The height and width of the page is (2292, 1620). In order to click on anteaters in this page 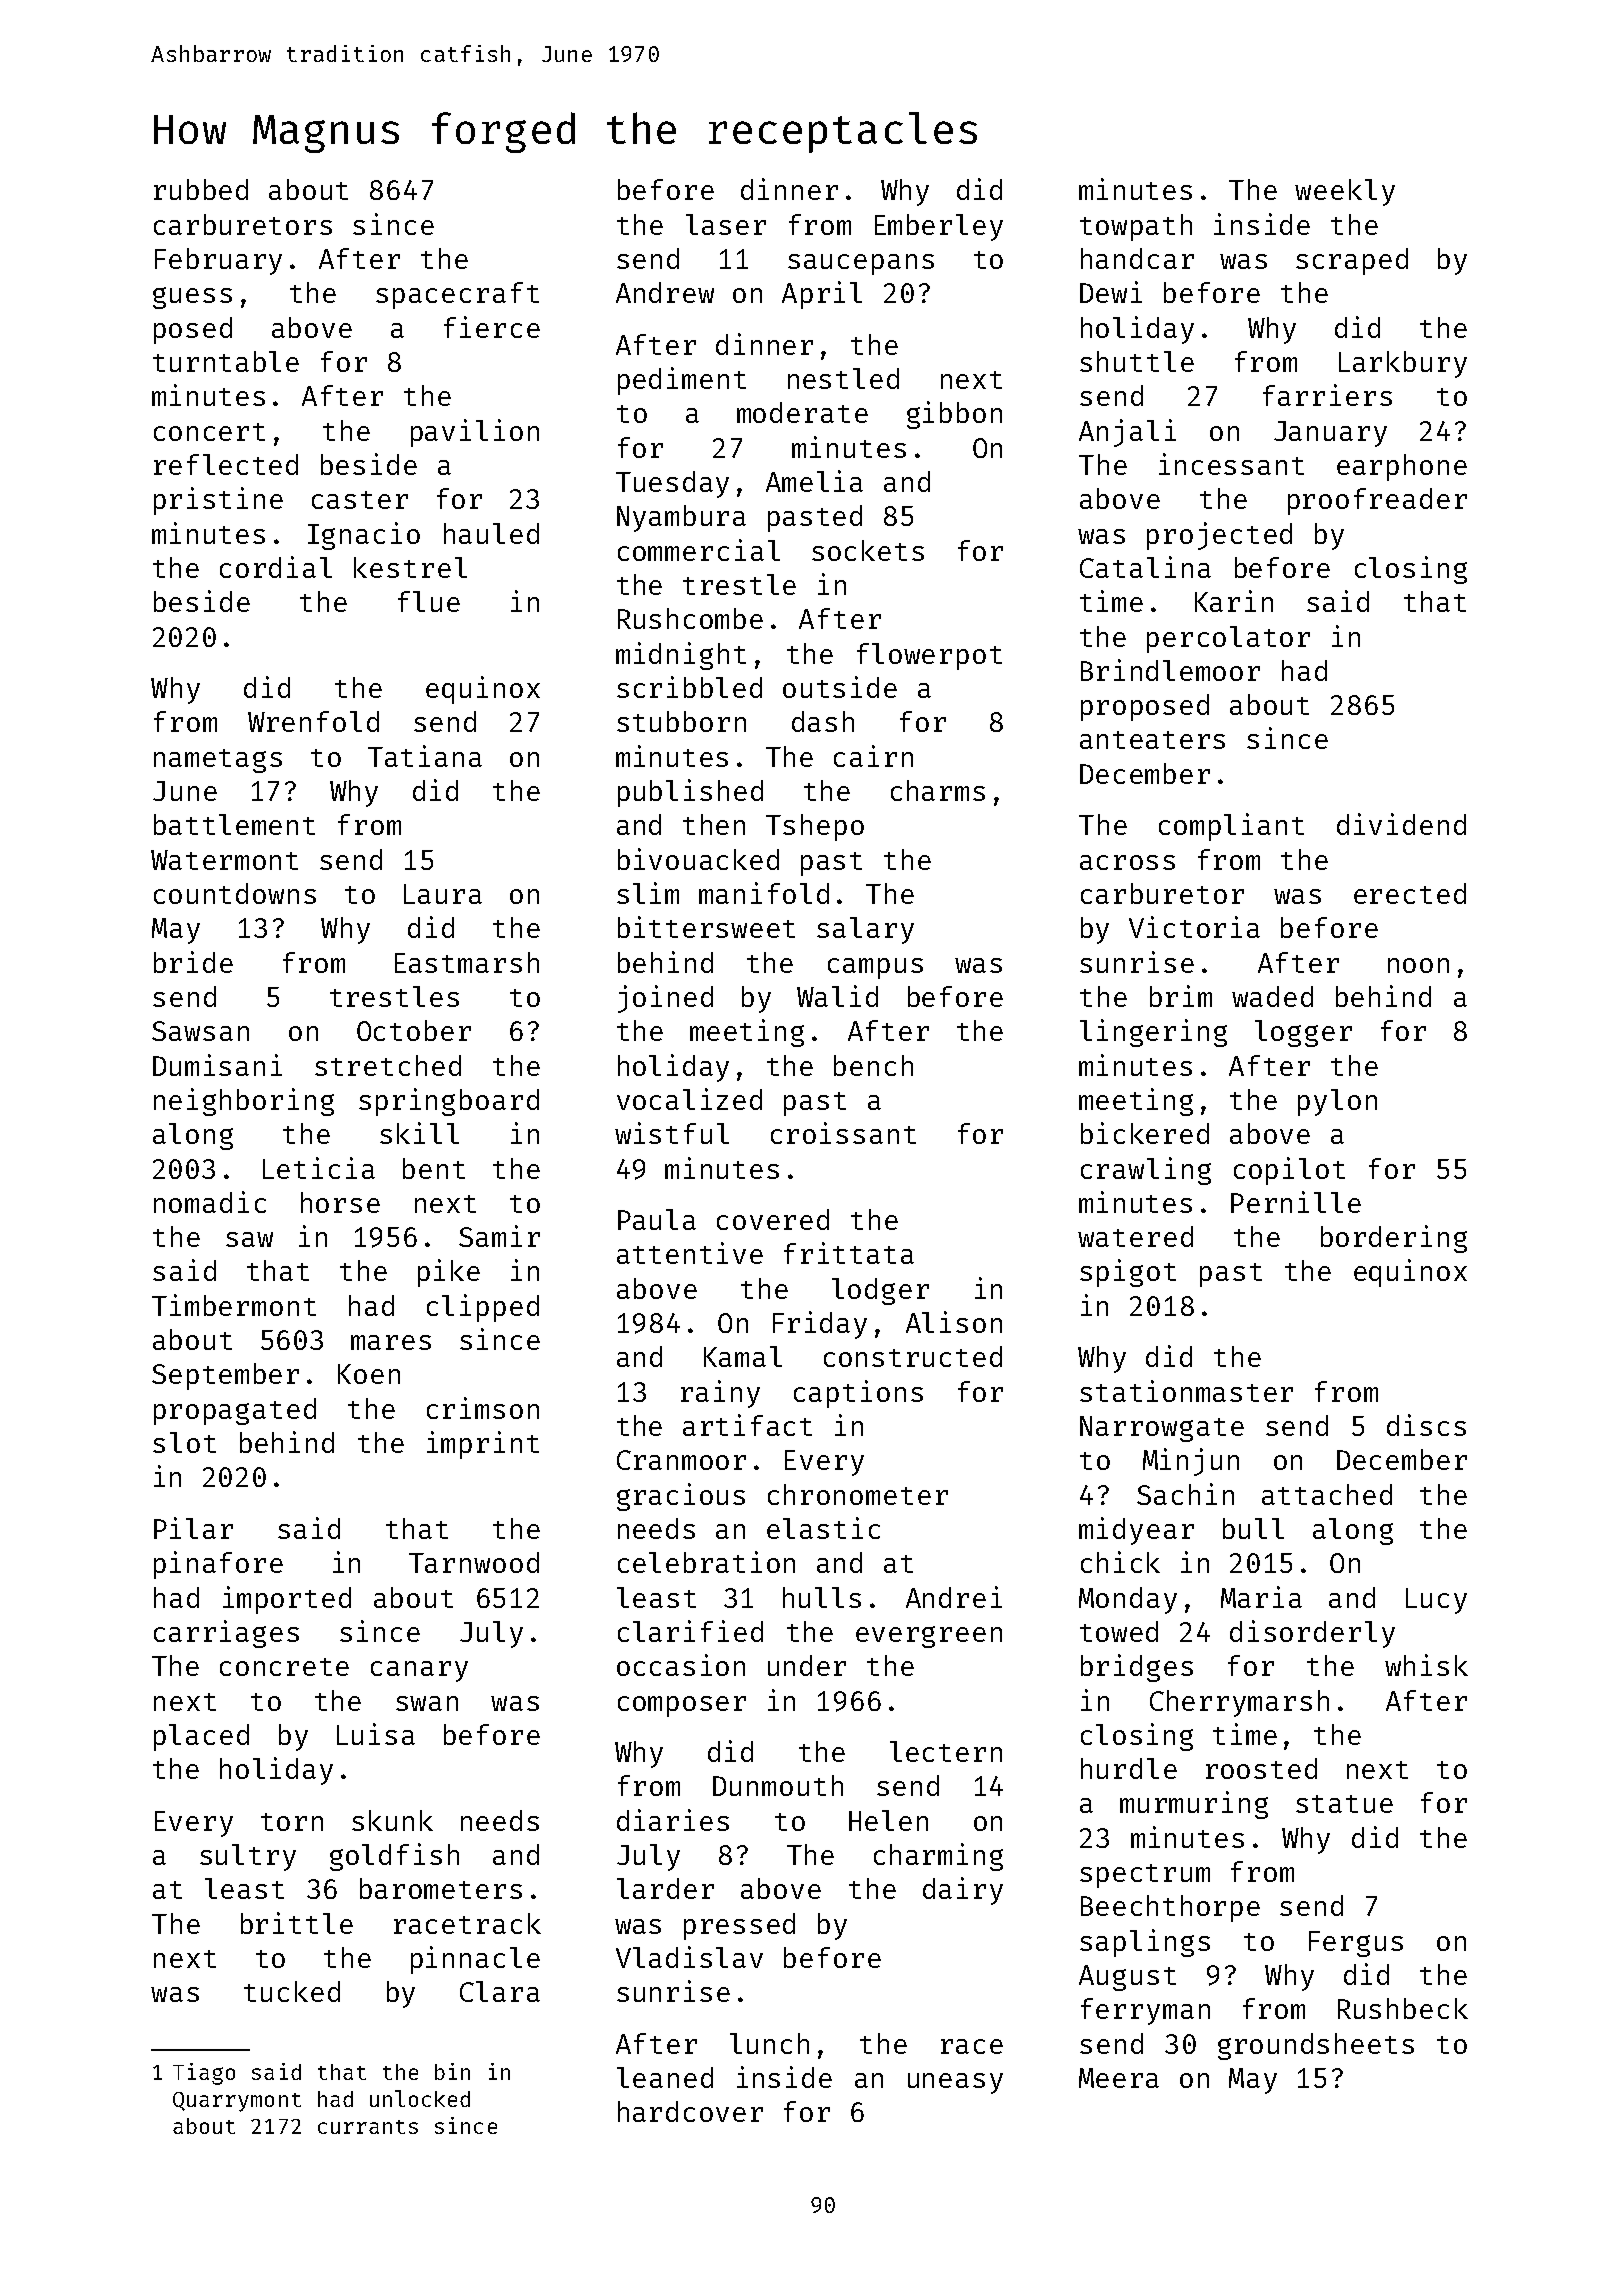, I will do `click(1152, 740)`.
